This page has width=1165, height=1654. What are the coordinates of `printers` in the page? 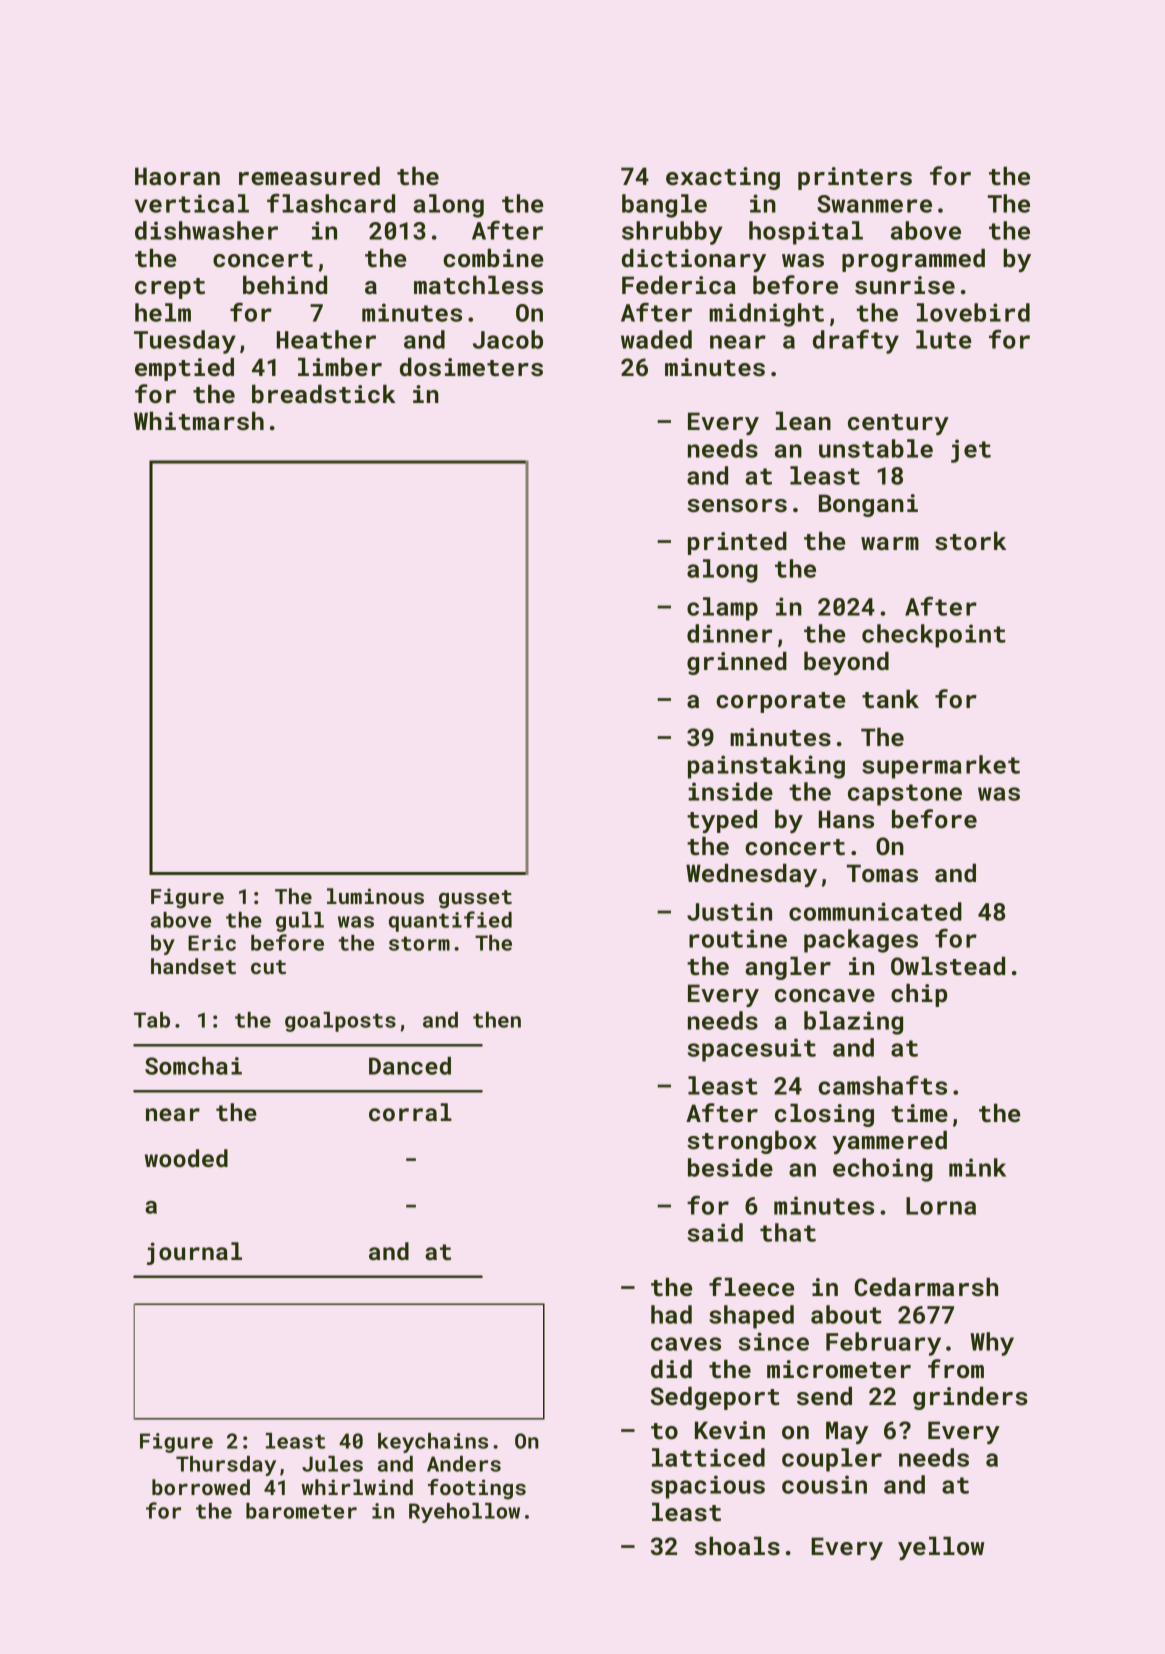 It's located at (855, 178).
